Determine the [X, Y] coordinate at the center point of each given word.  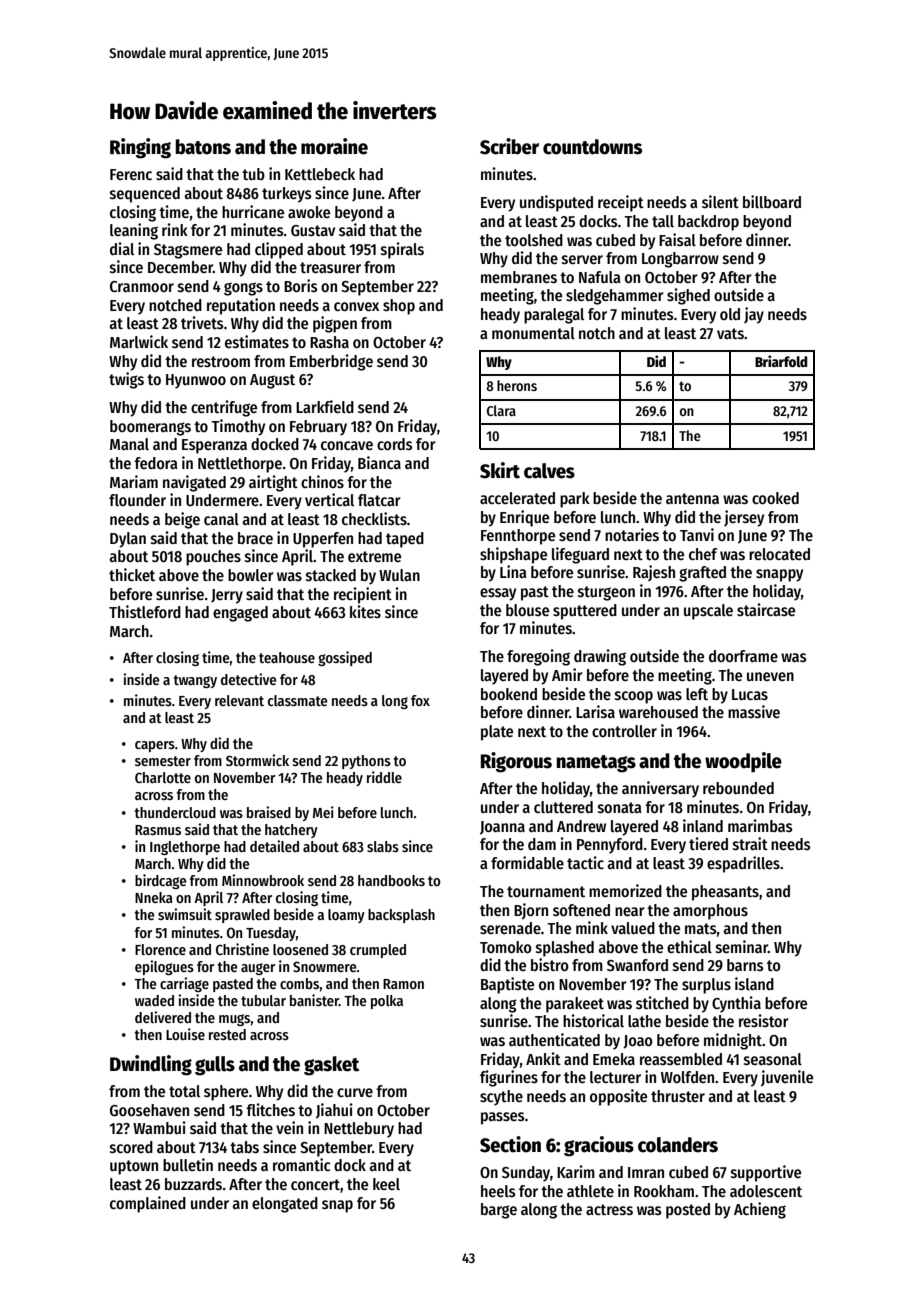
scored [131, 1147]
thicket [132, 574]
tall [663, 221]
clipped [279, 250]
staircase [766, 609]
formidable [527, 862]
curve [355, 1092]
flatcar [379, 500]
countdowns [592, 147]
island [754, 984]
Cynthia [736, 1004]
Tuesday [271, 934]
